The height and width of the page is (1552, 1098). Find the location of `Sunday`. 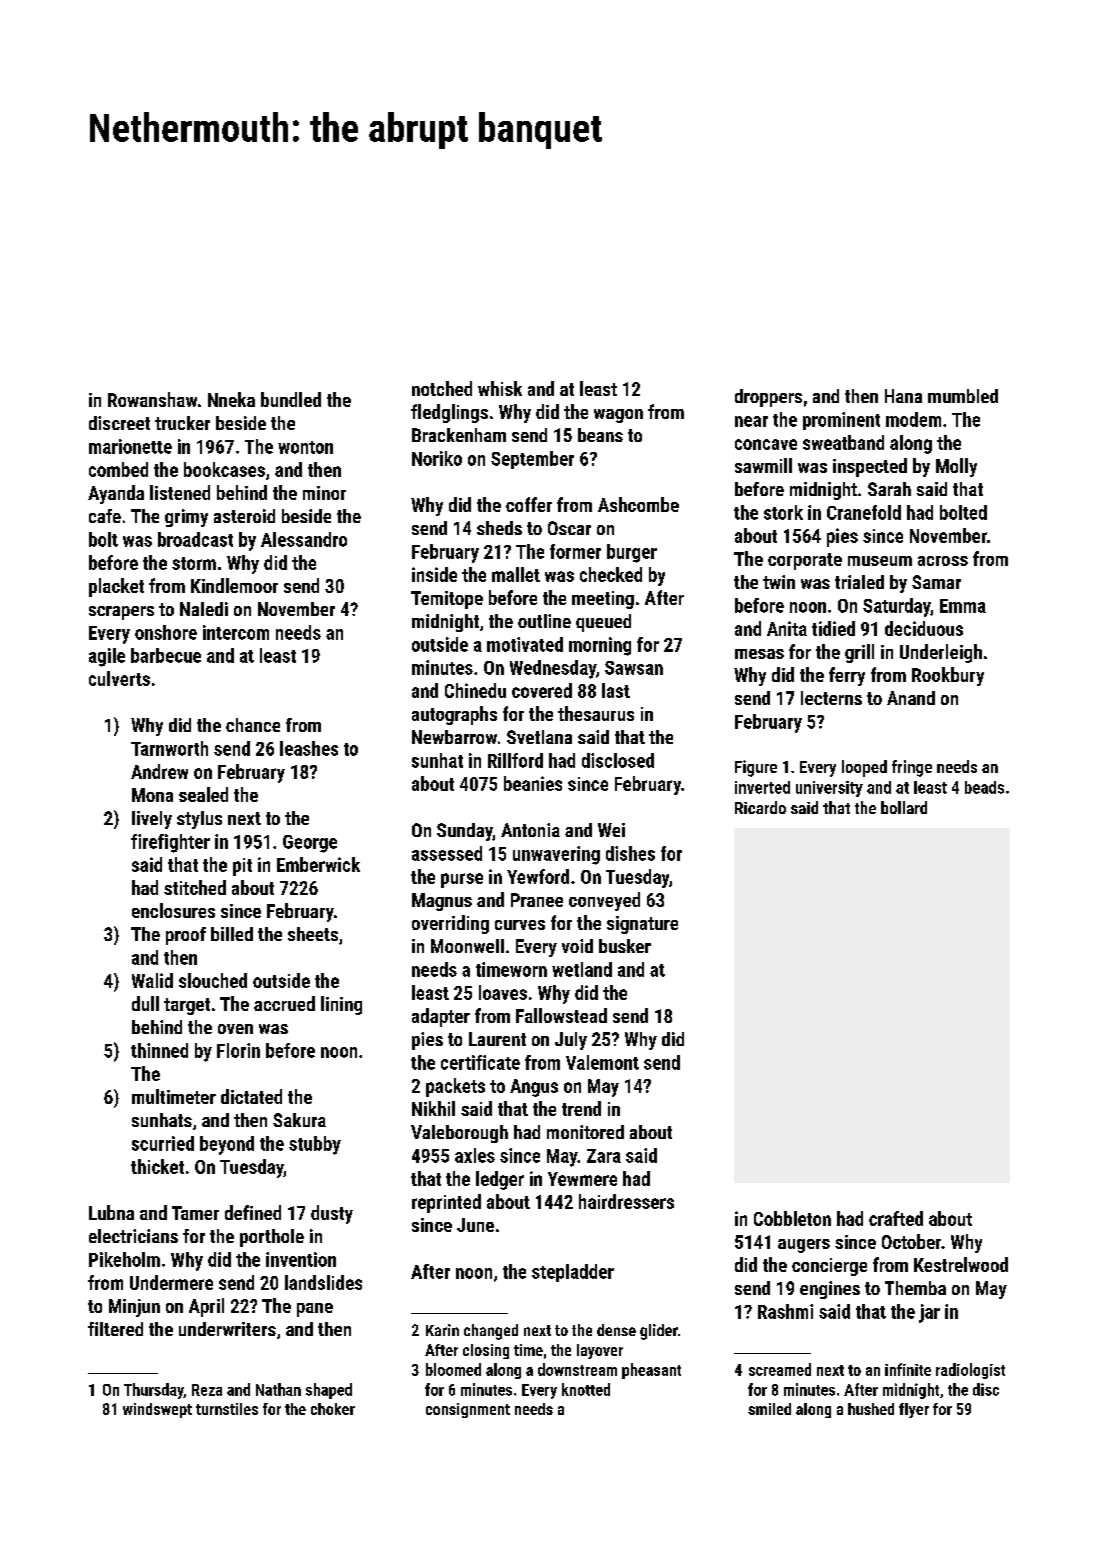

Sunday is located at coordinates (465, 832).
